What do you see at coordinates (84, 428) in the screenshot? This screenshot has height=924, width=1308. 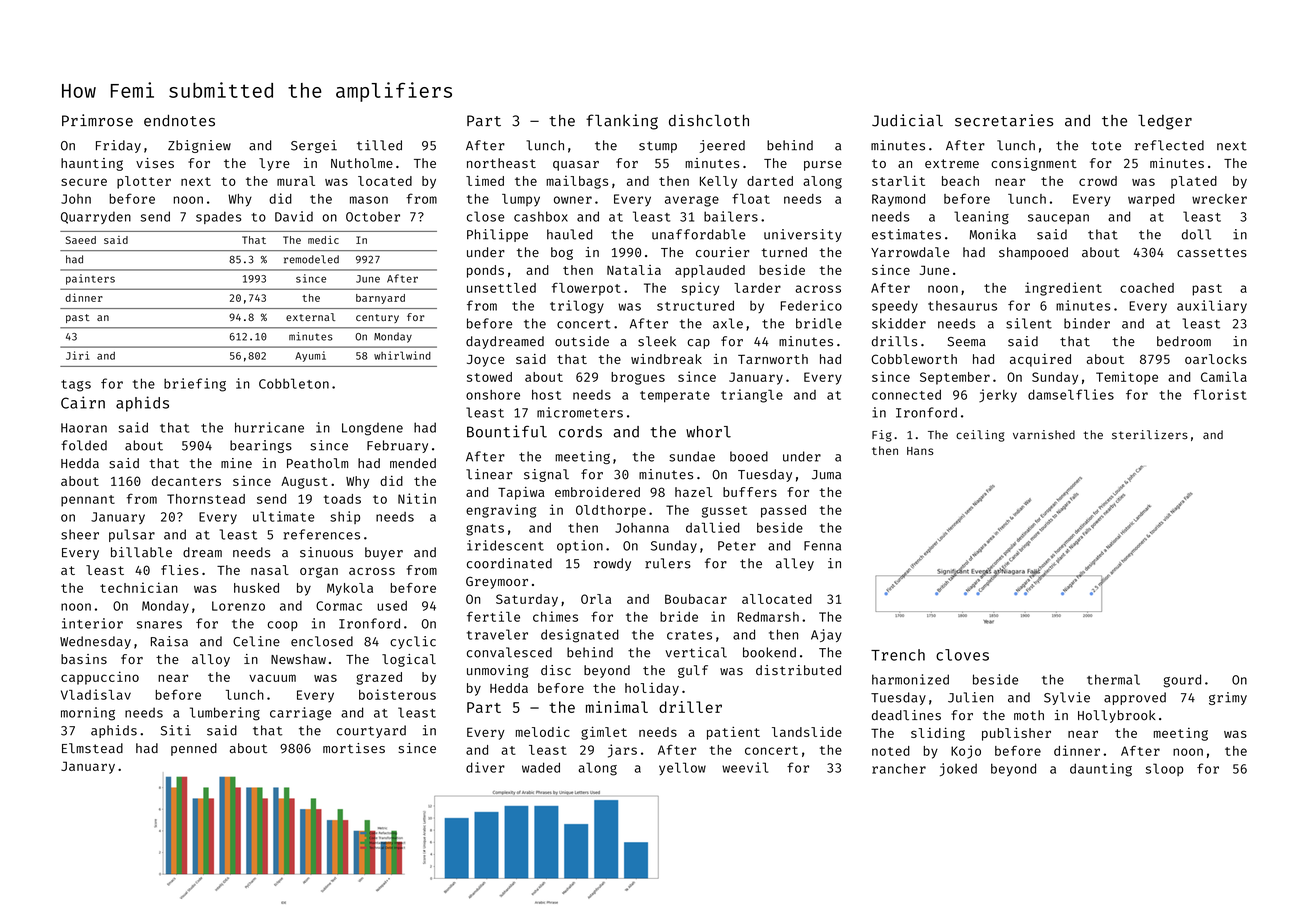 I see `Haoran` at bounding box center [84, 428].
